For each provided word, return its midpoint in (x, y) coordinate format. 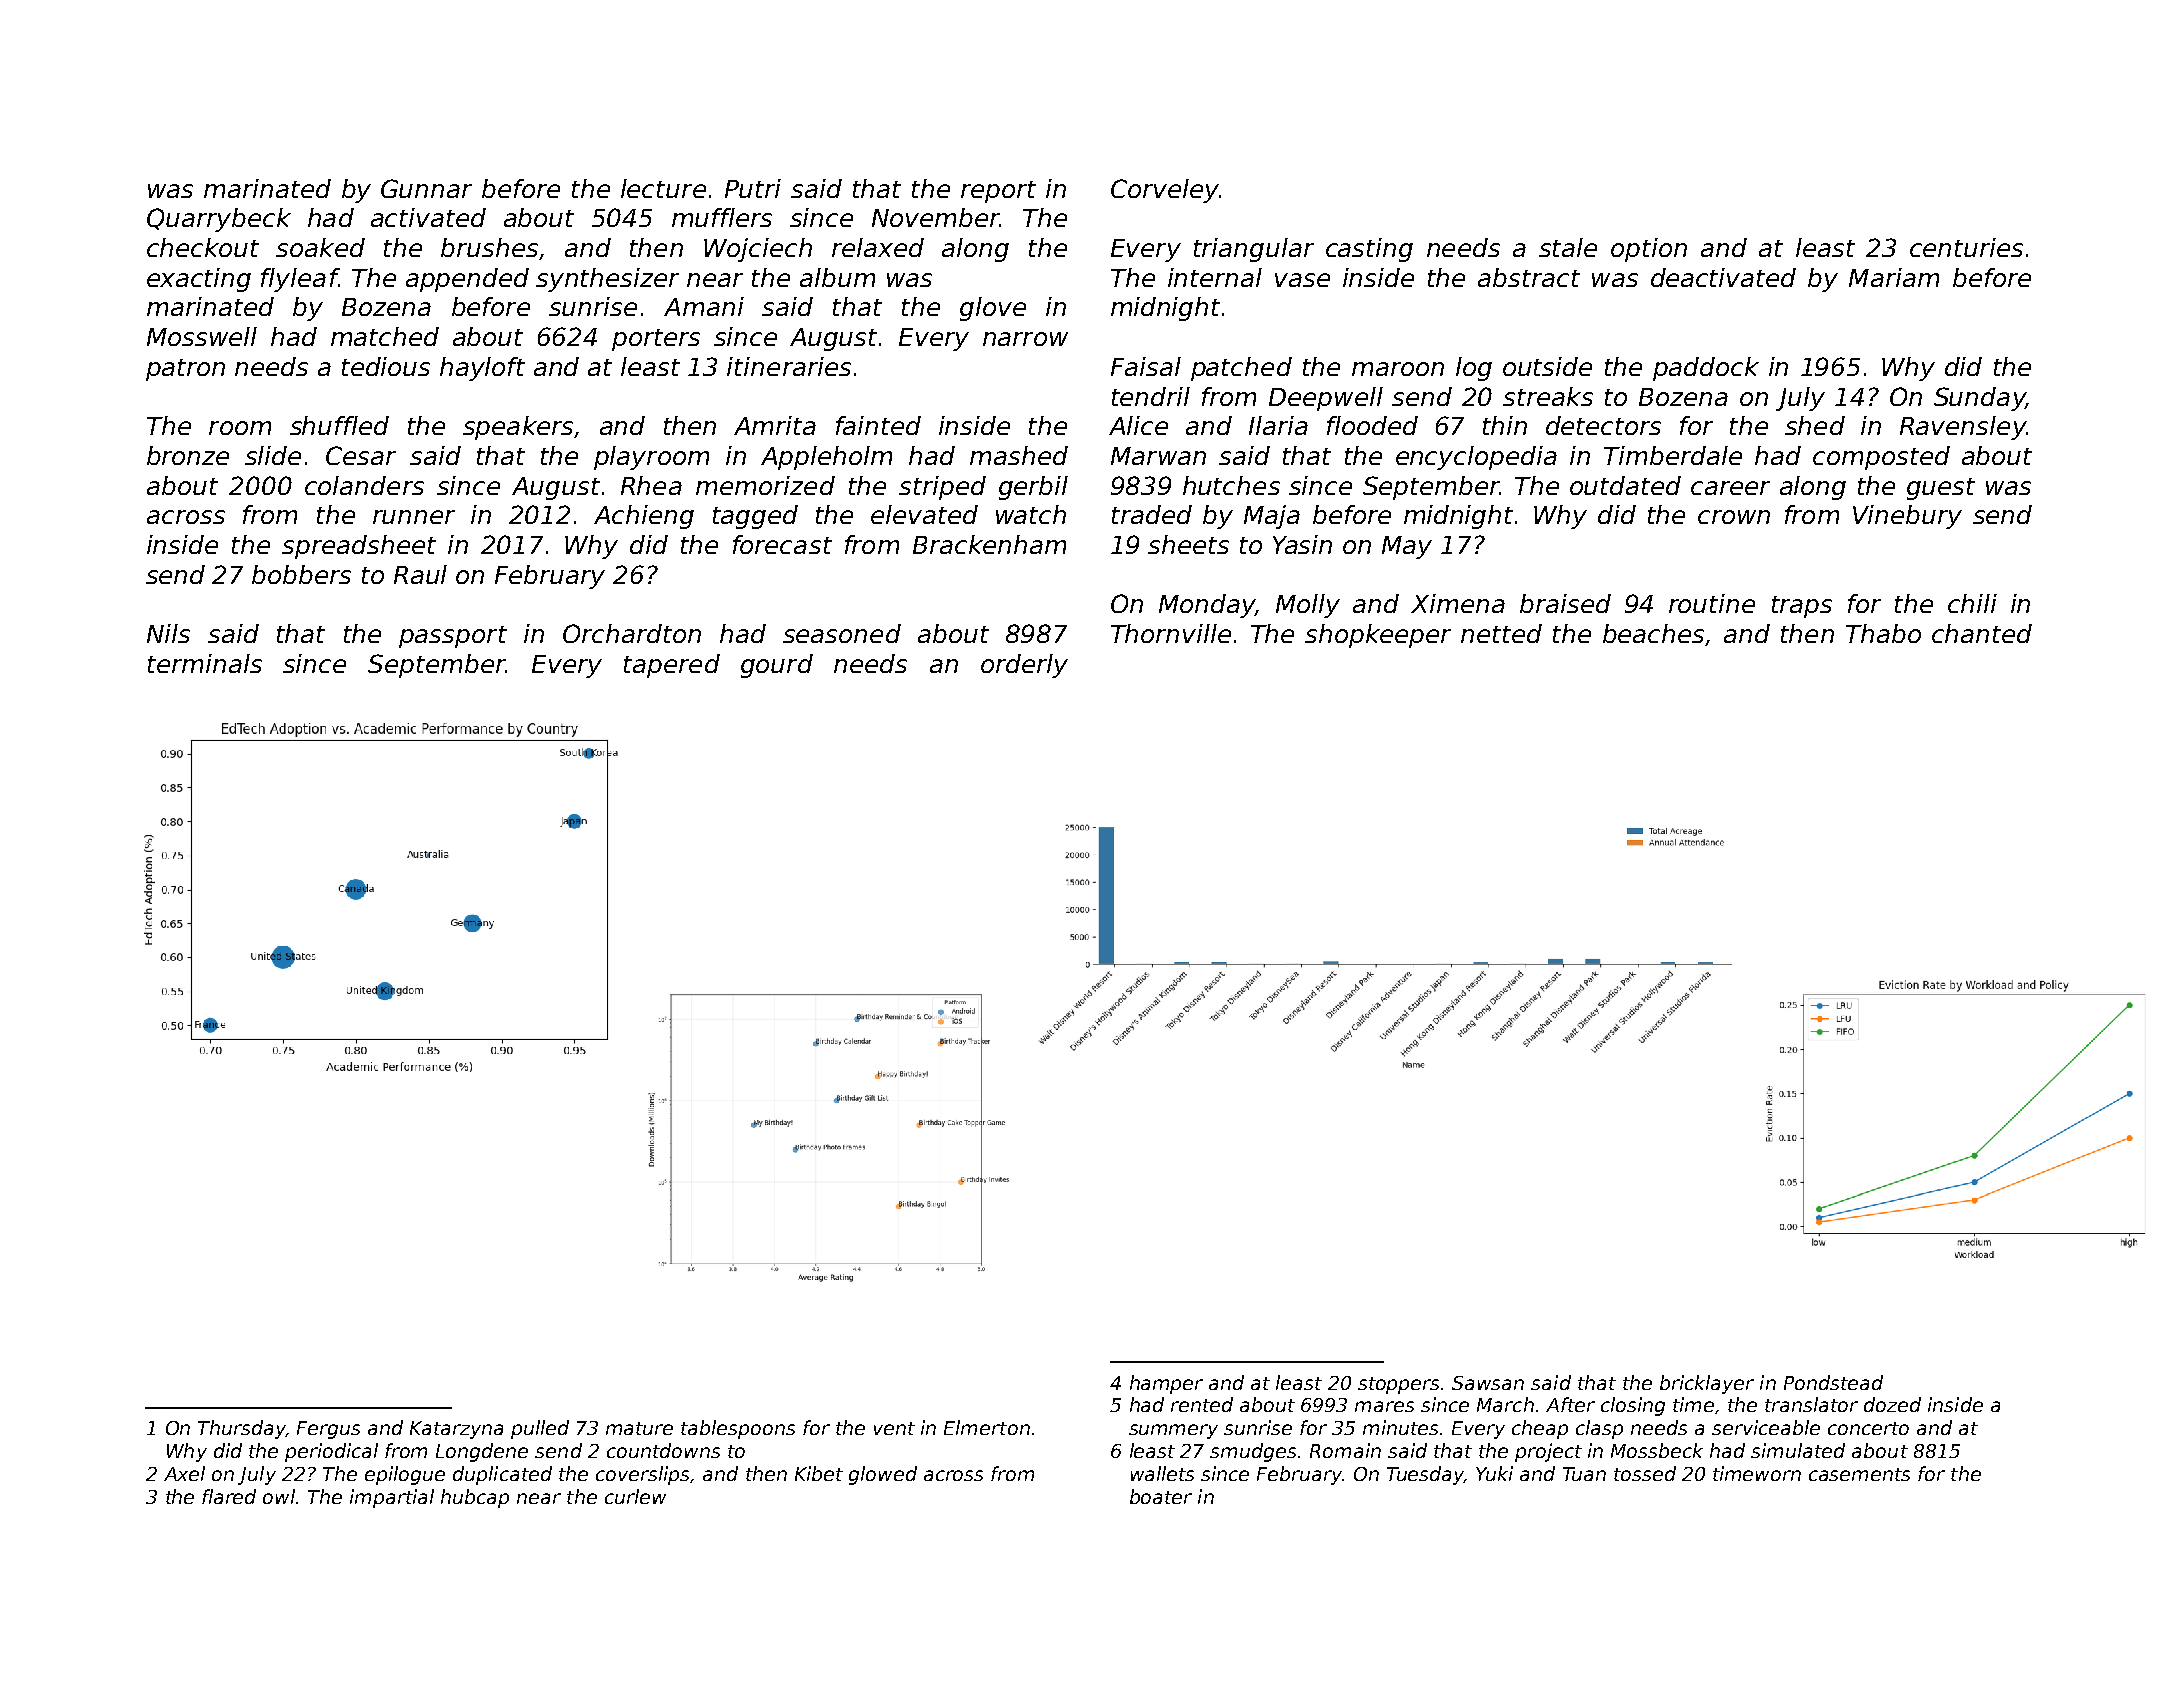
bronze (188, 455)
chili (1972, 603)
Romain (1345, 1450)
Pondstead (1833, 1382)
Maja (1272, 517)
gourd (777, 666)
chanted (1982, 633)
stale (1568, 247)
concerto (1868, 1428)
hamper (1166, 1384)
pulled (540, 1429)
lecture (663, 188)
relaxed (878, 247)
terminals (205, 663)
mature (639, 1428)
